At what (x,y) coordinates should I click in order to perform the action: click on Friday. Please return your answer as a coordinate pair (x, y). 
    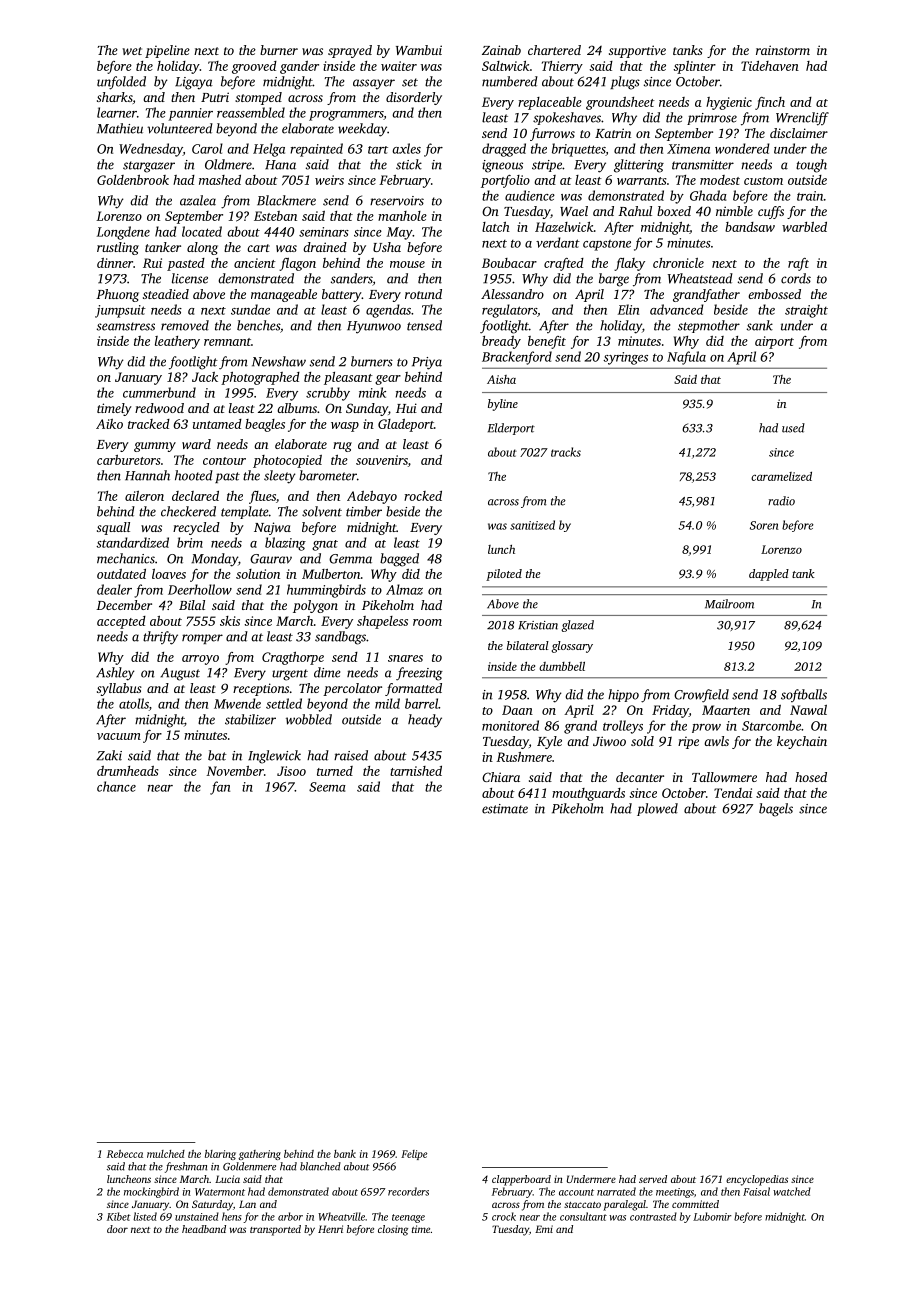
    Looking at the image, I should click on (670, 711).
